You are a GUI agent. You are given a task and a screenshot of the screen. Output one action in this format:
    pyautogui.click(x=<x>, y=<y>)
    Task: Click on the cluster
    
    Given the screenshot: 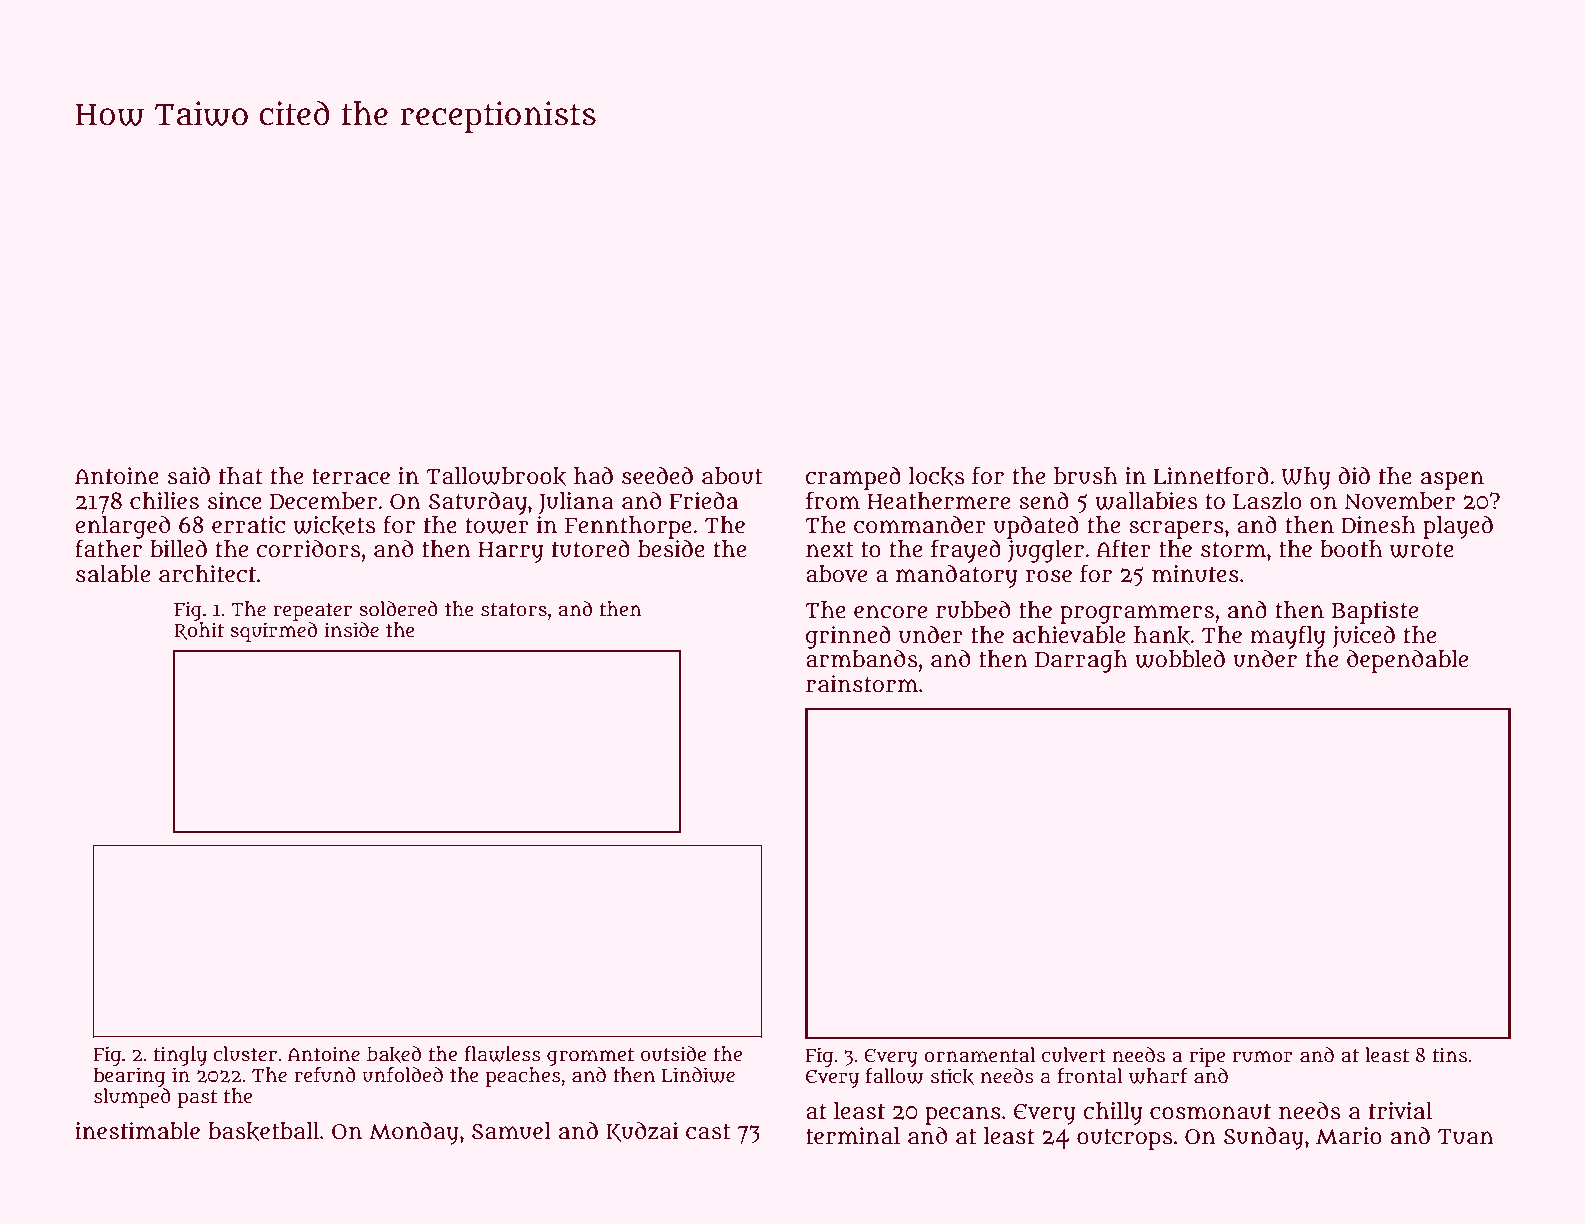 What is the action you would take?
    pyautogui.click(x=245, y=1054)
